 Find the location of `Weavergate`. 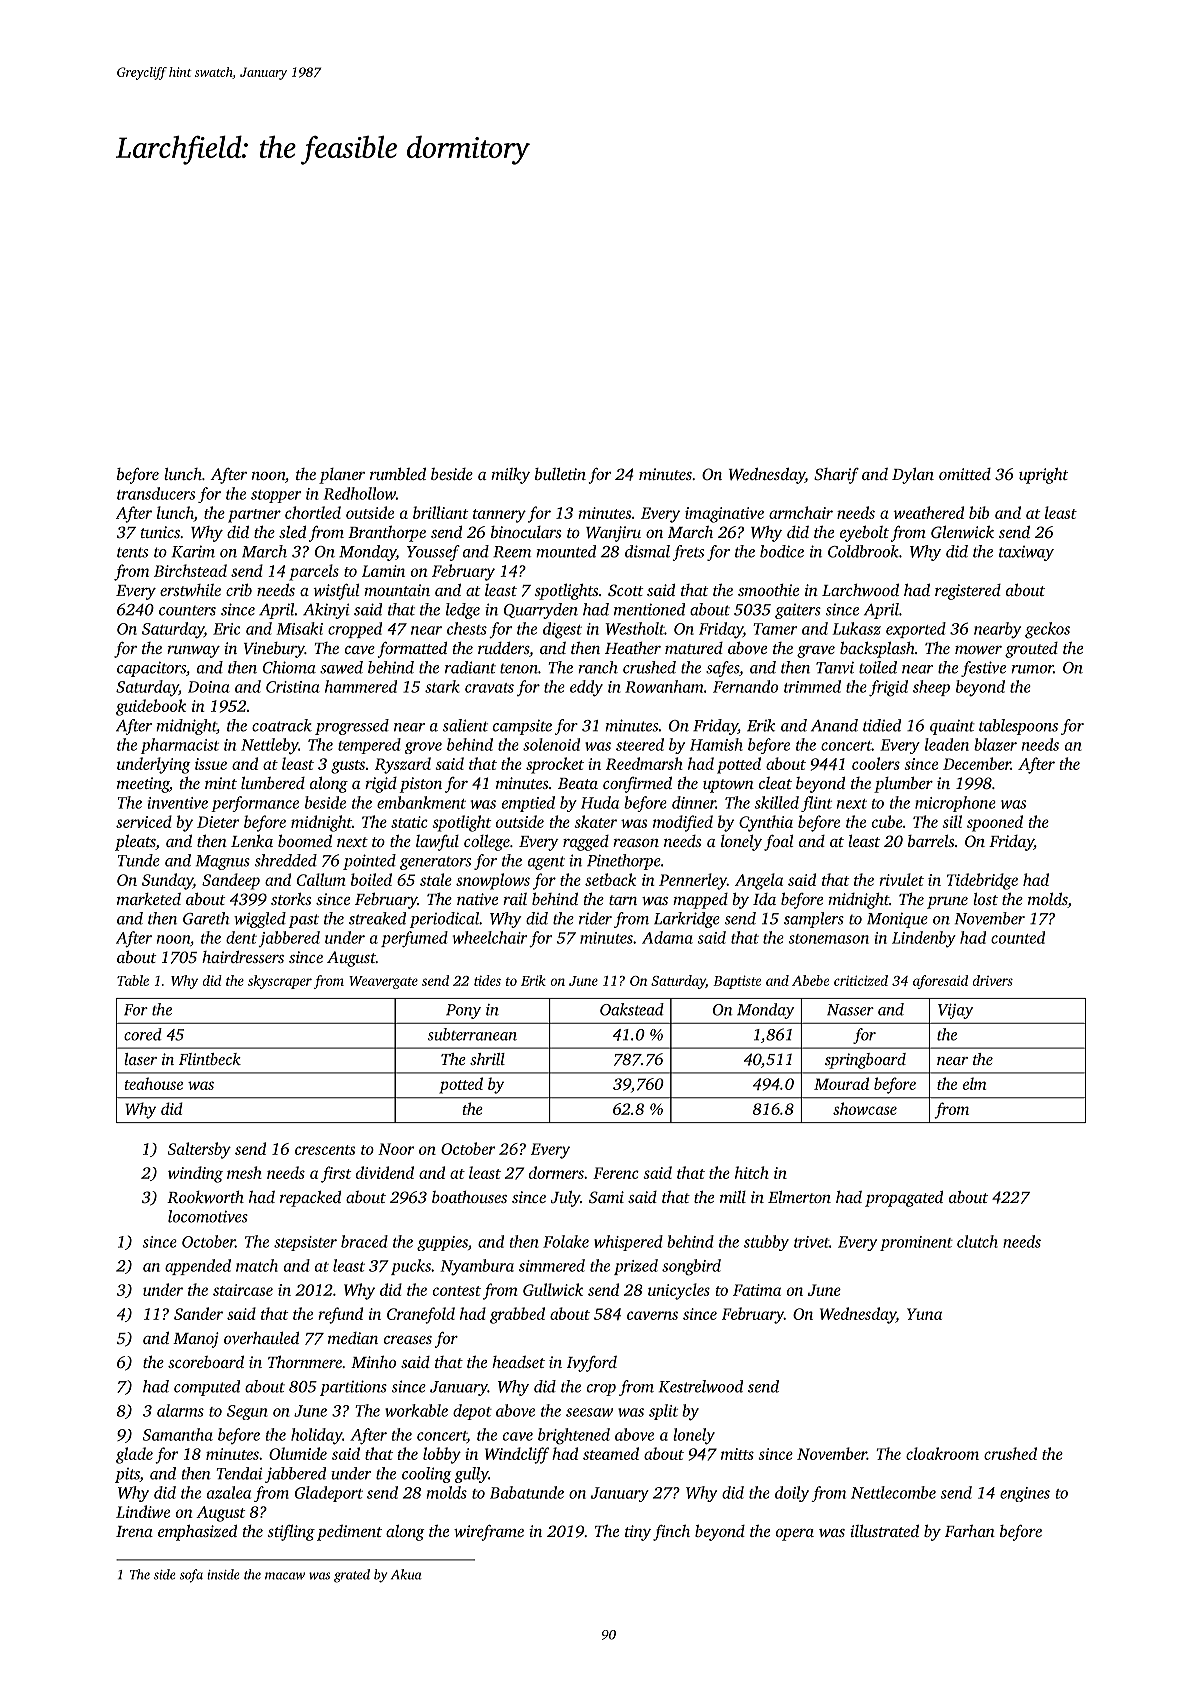

Weavergate is located at coordinates (383, 982).
